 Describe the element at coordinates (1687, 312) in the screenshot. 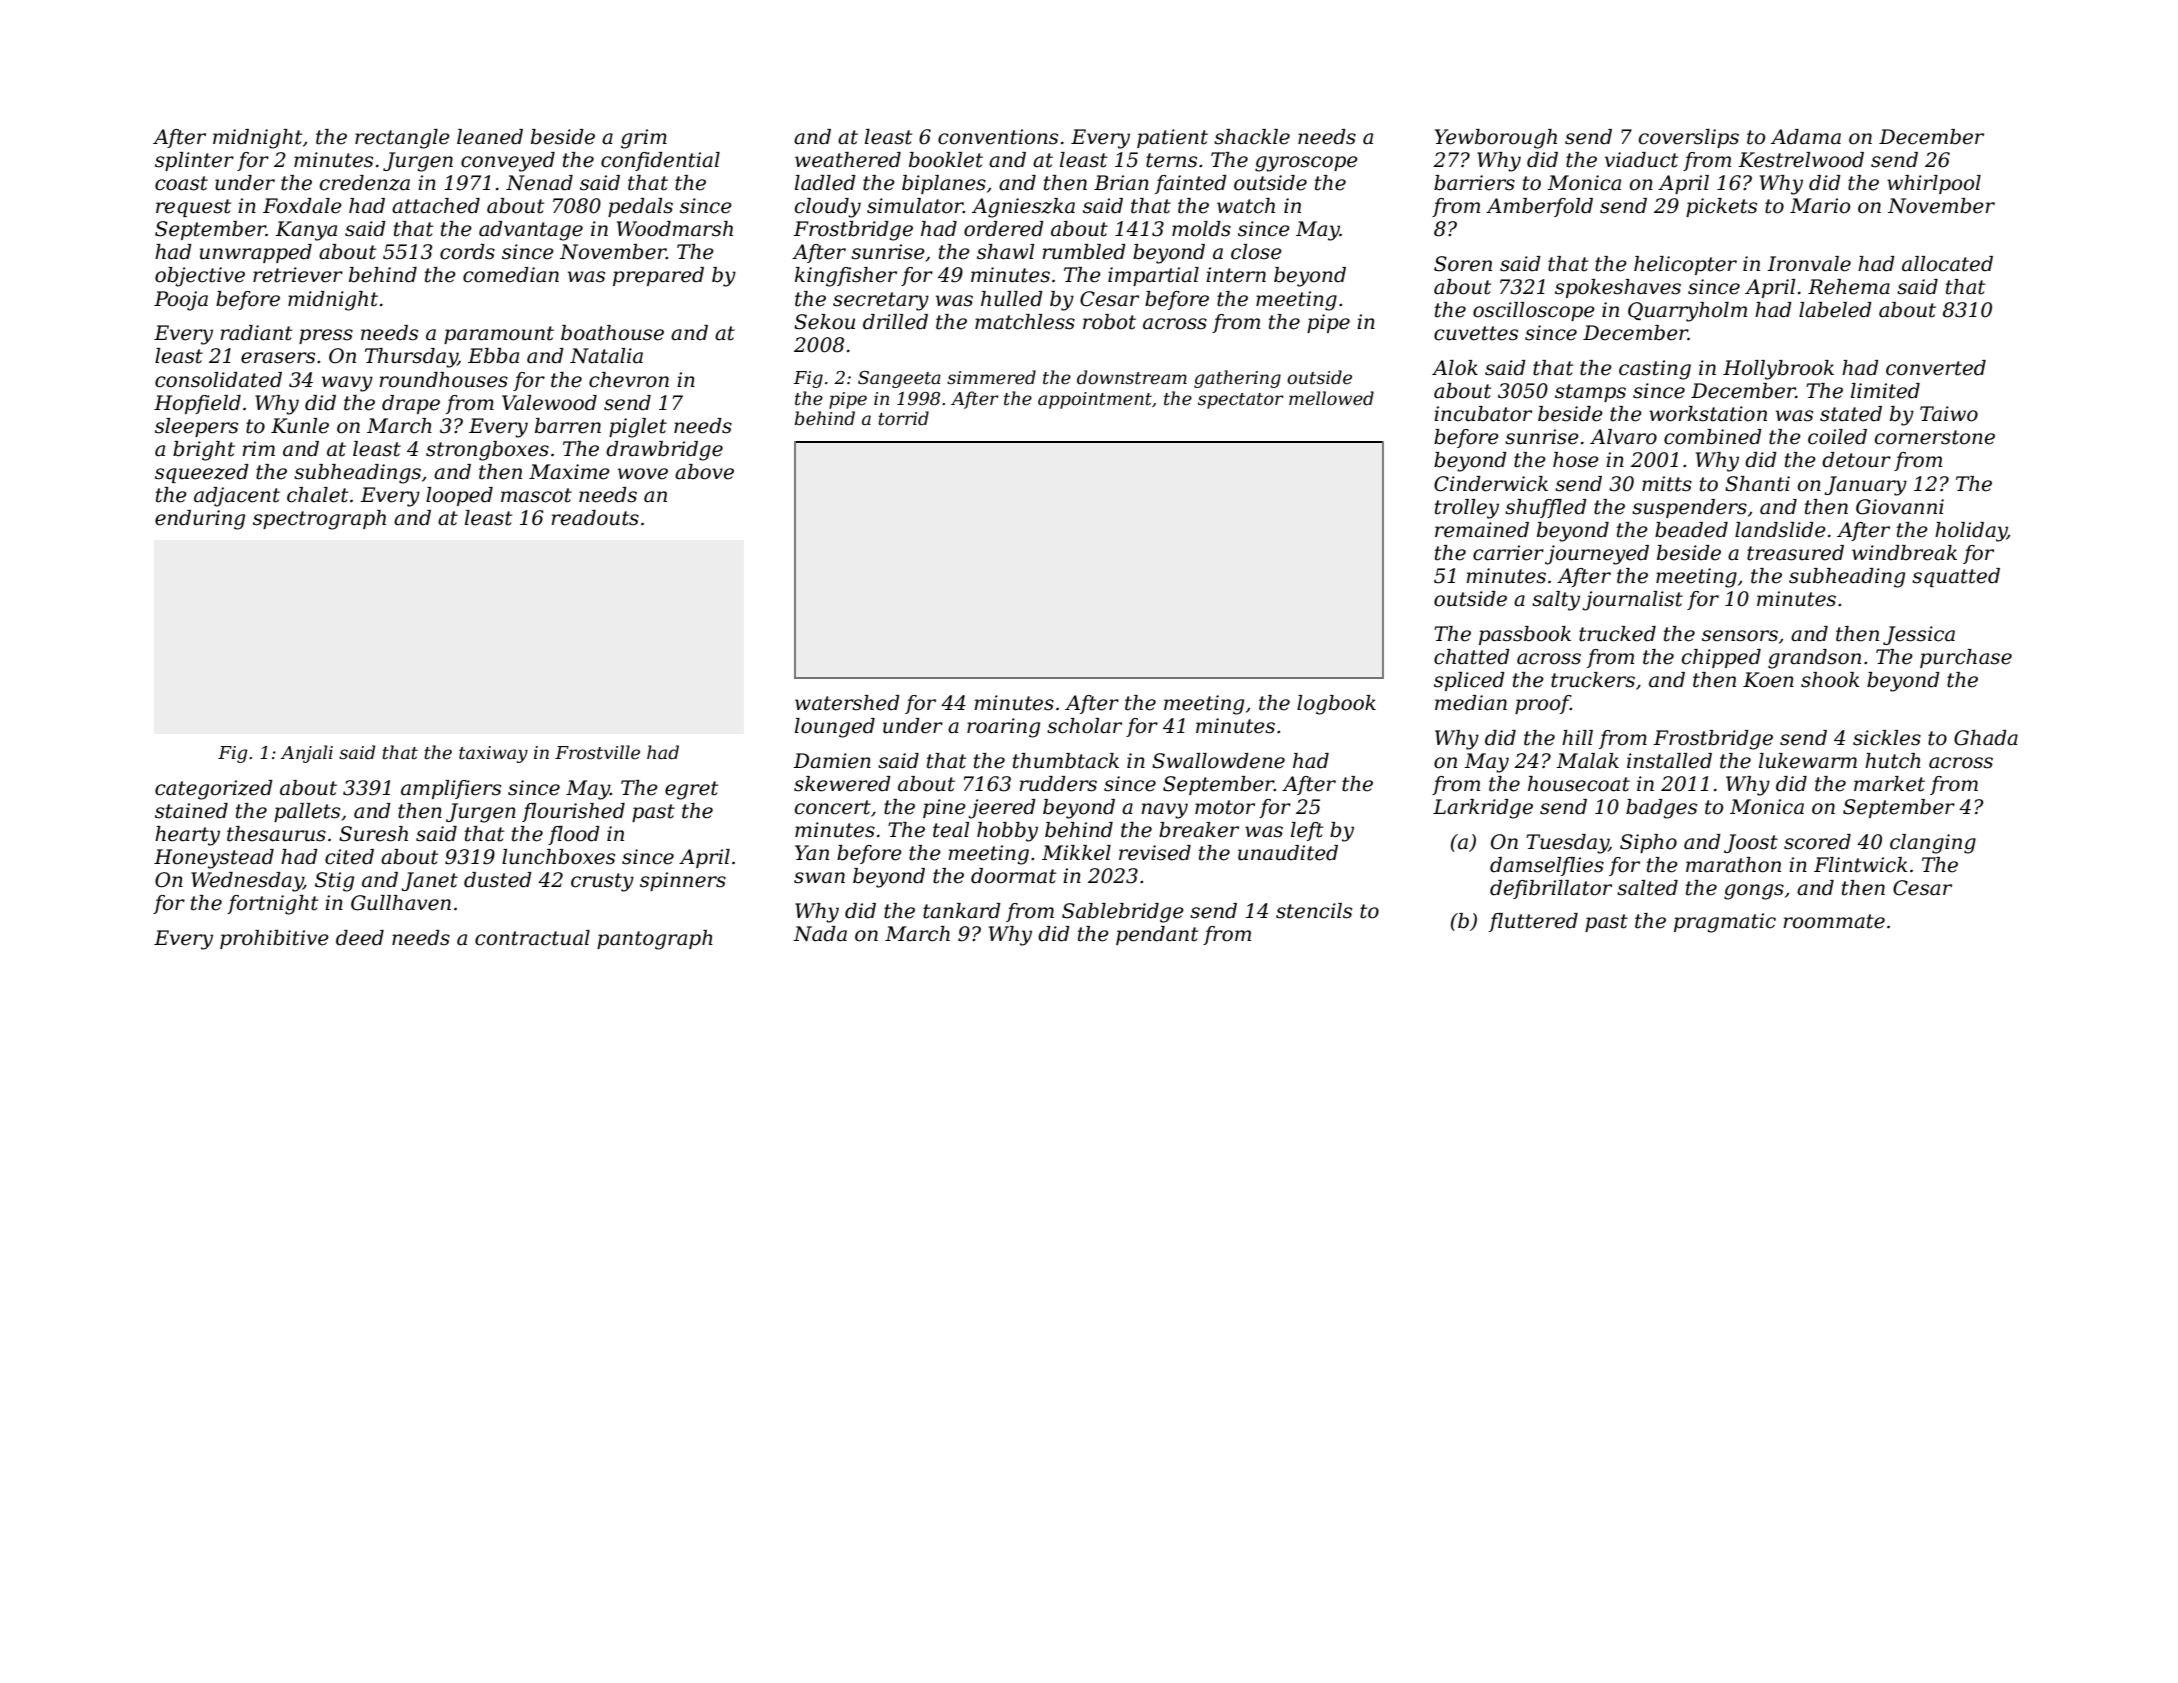

I see `Quarryholm` at that location.
